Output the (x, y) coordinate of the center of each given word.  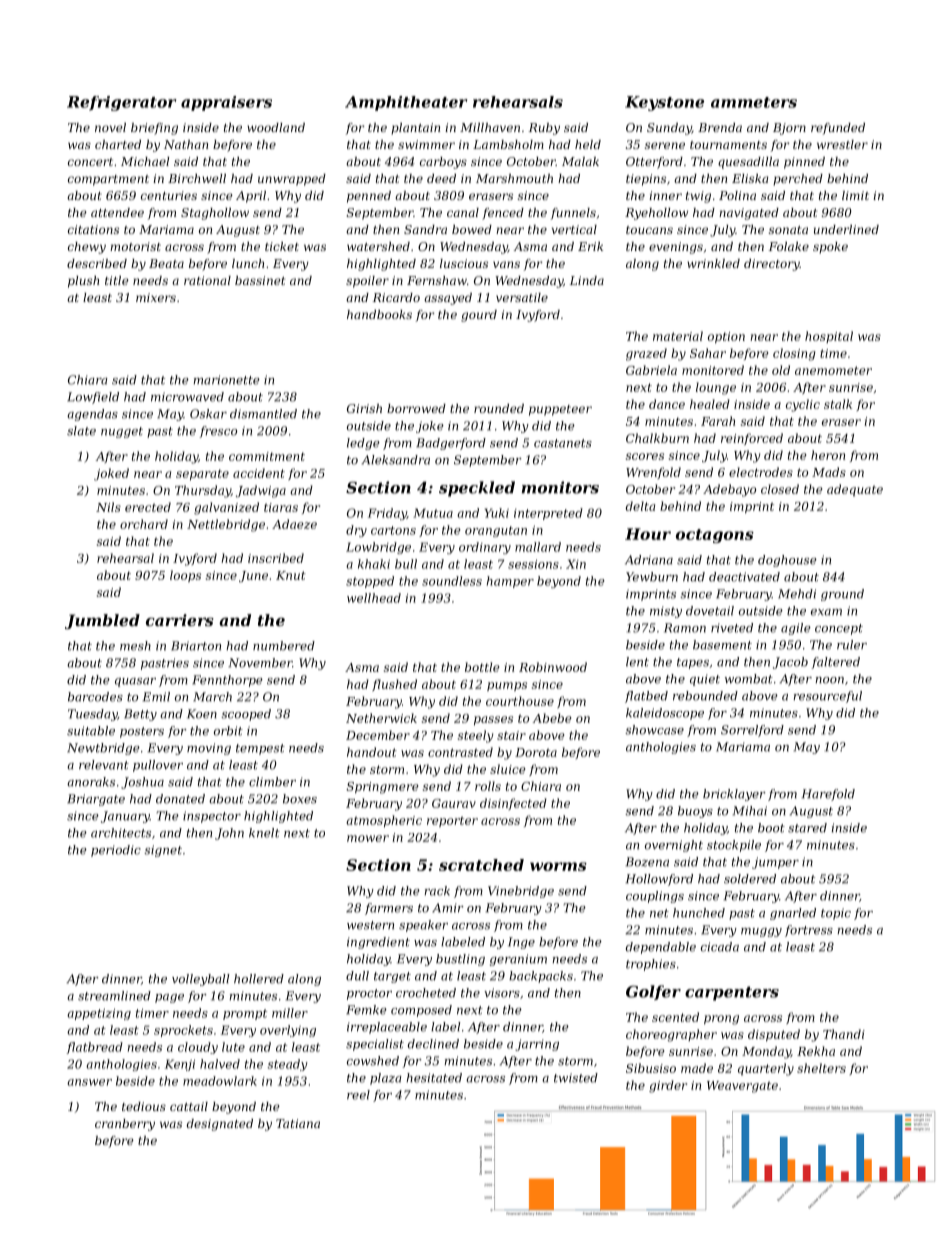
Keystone (664, 103)
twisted (576, 1078)
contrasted (460, 752)
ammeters (754, 102)
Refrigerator (121, 103)
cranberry (125, 1125)
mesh (135, 646)
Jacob (790, 663)
